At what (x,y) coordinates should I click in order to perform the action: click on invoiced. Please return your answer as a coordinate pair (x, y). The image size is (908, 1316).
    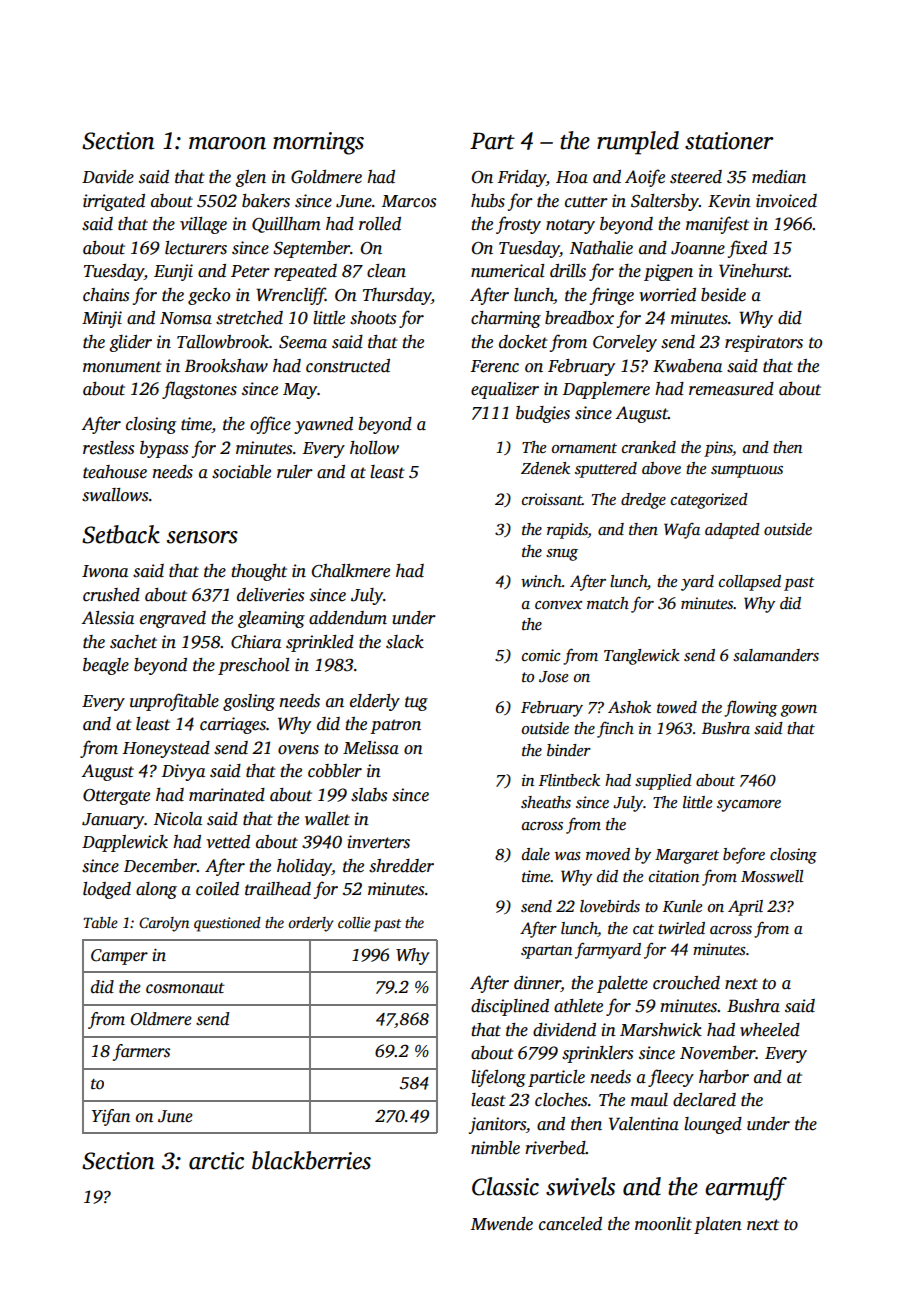
    Looking at the image, I should click on (786, 201).
